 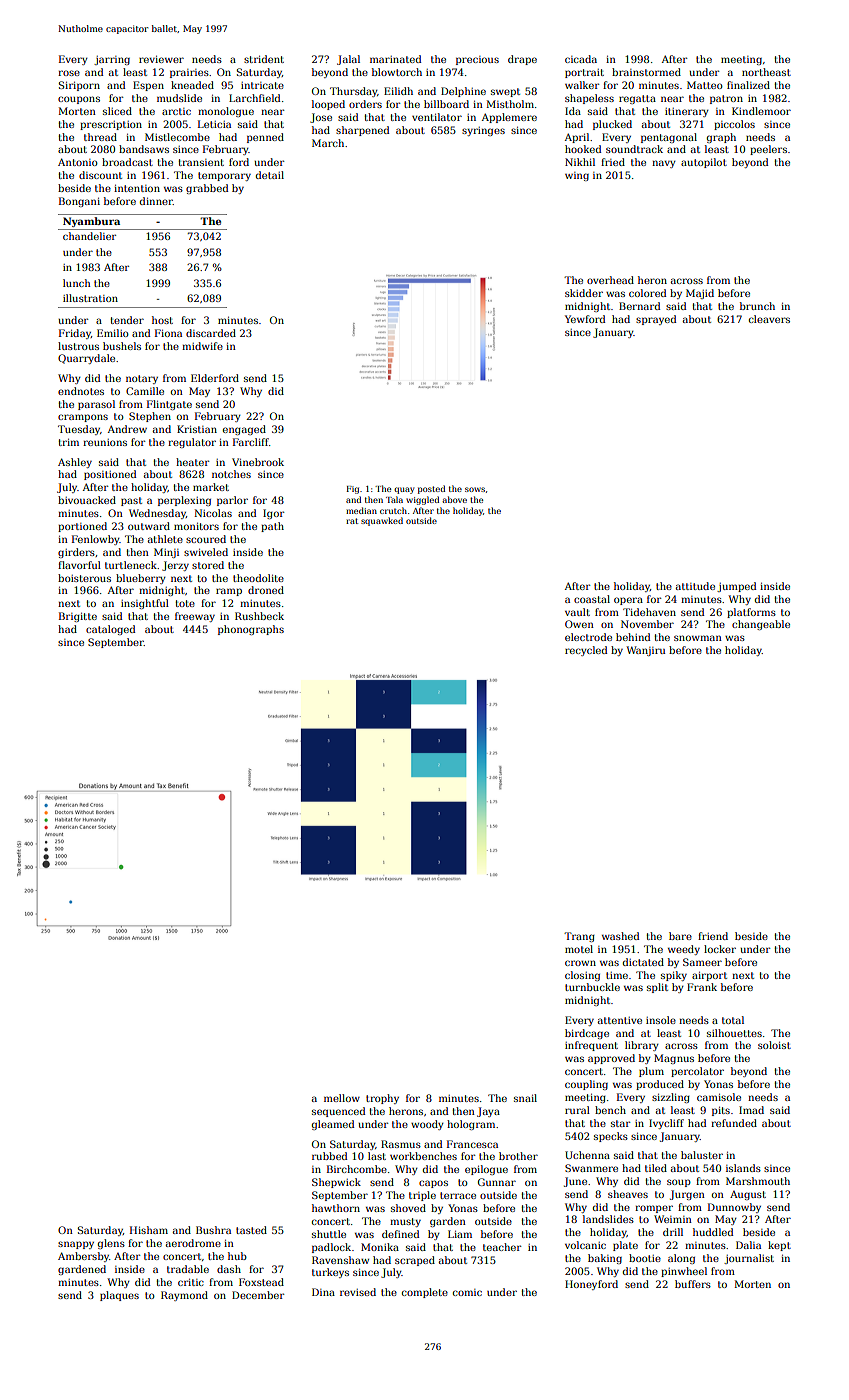 I want to click on cicada, so click(x=581, y=59).
